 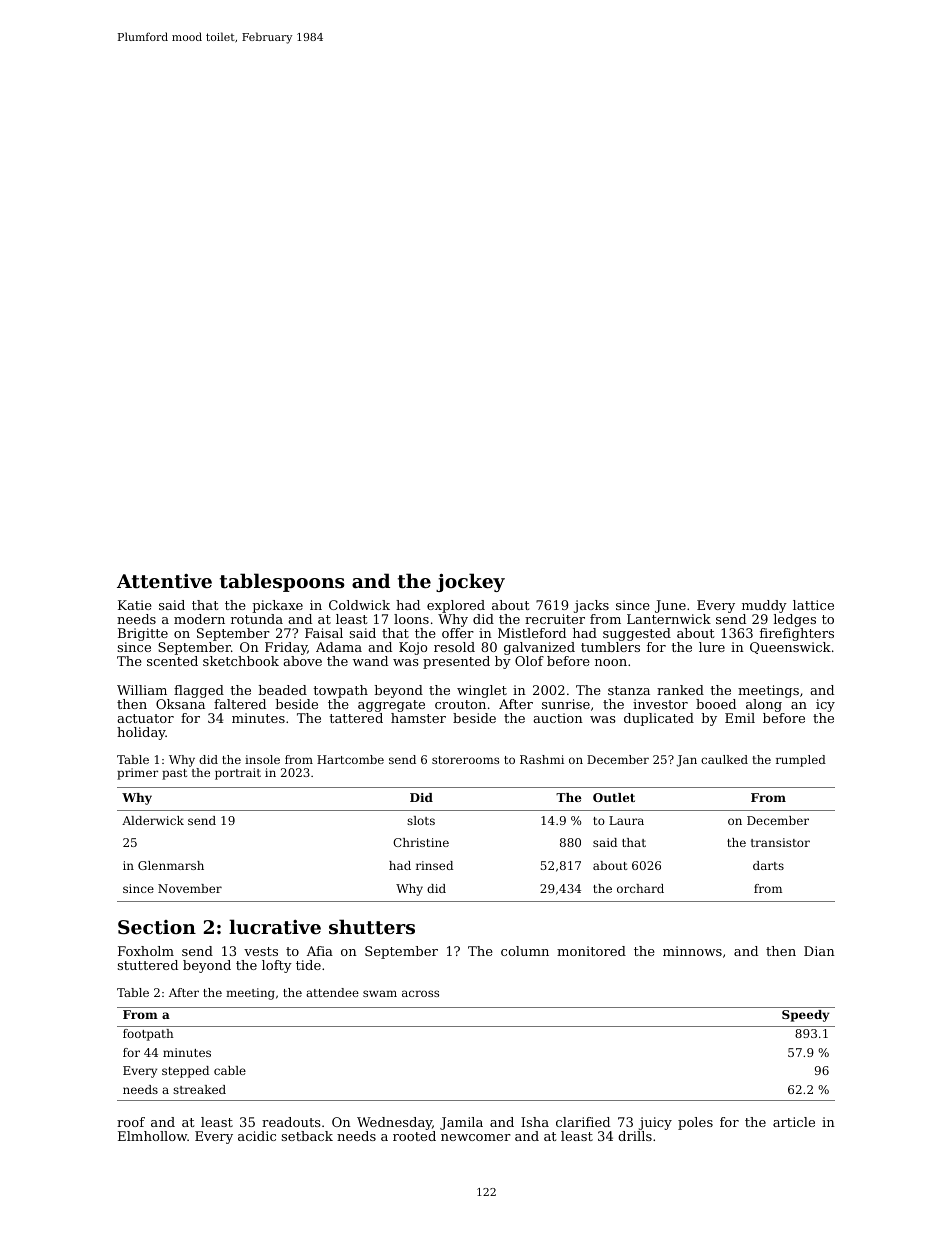 I want to click on Oksana, so click(x=180, y=704).
